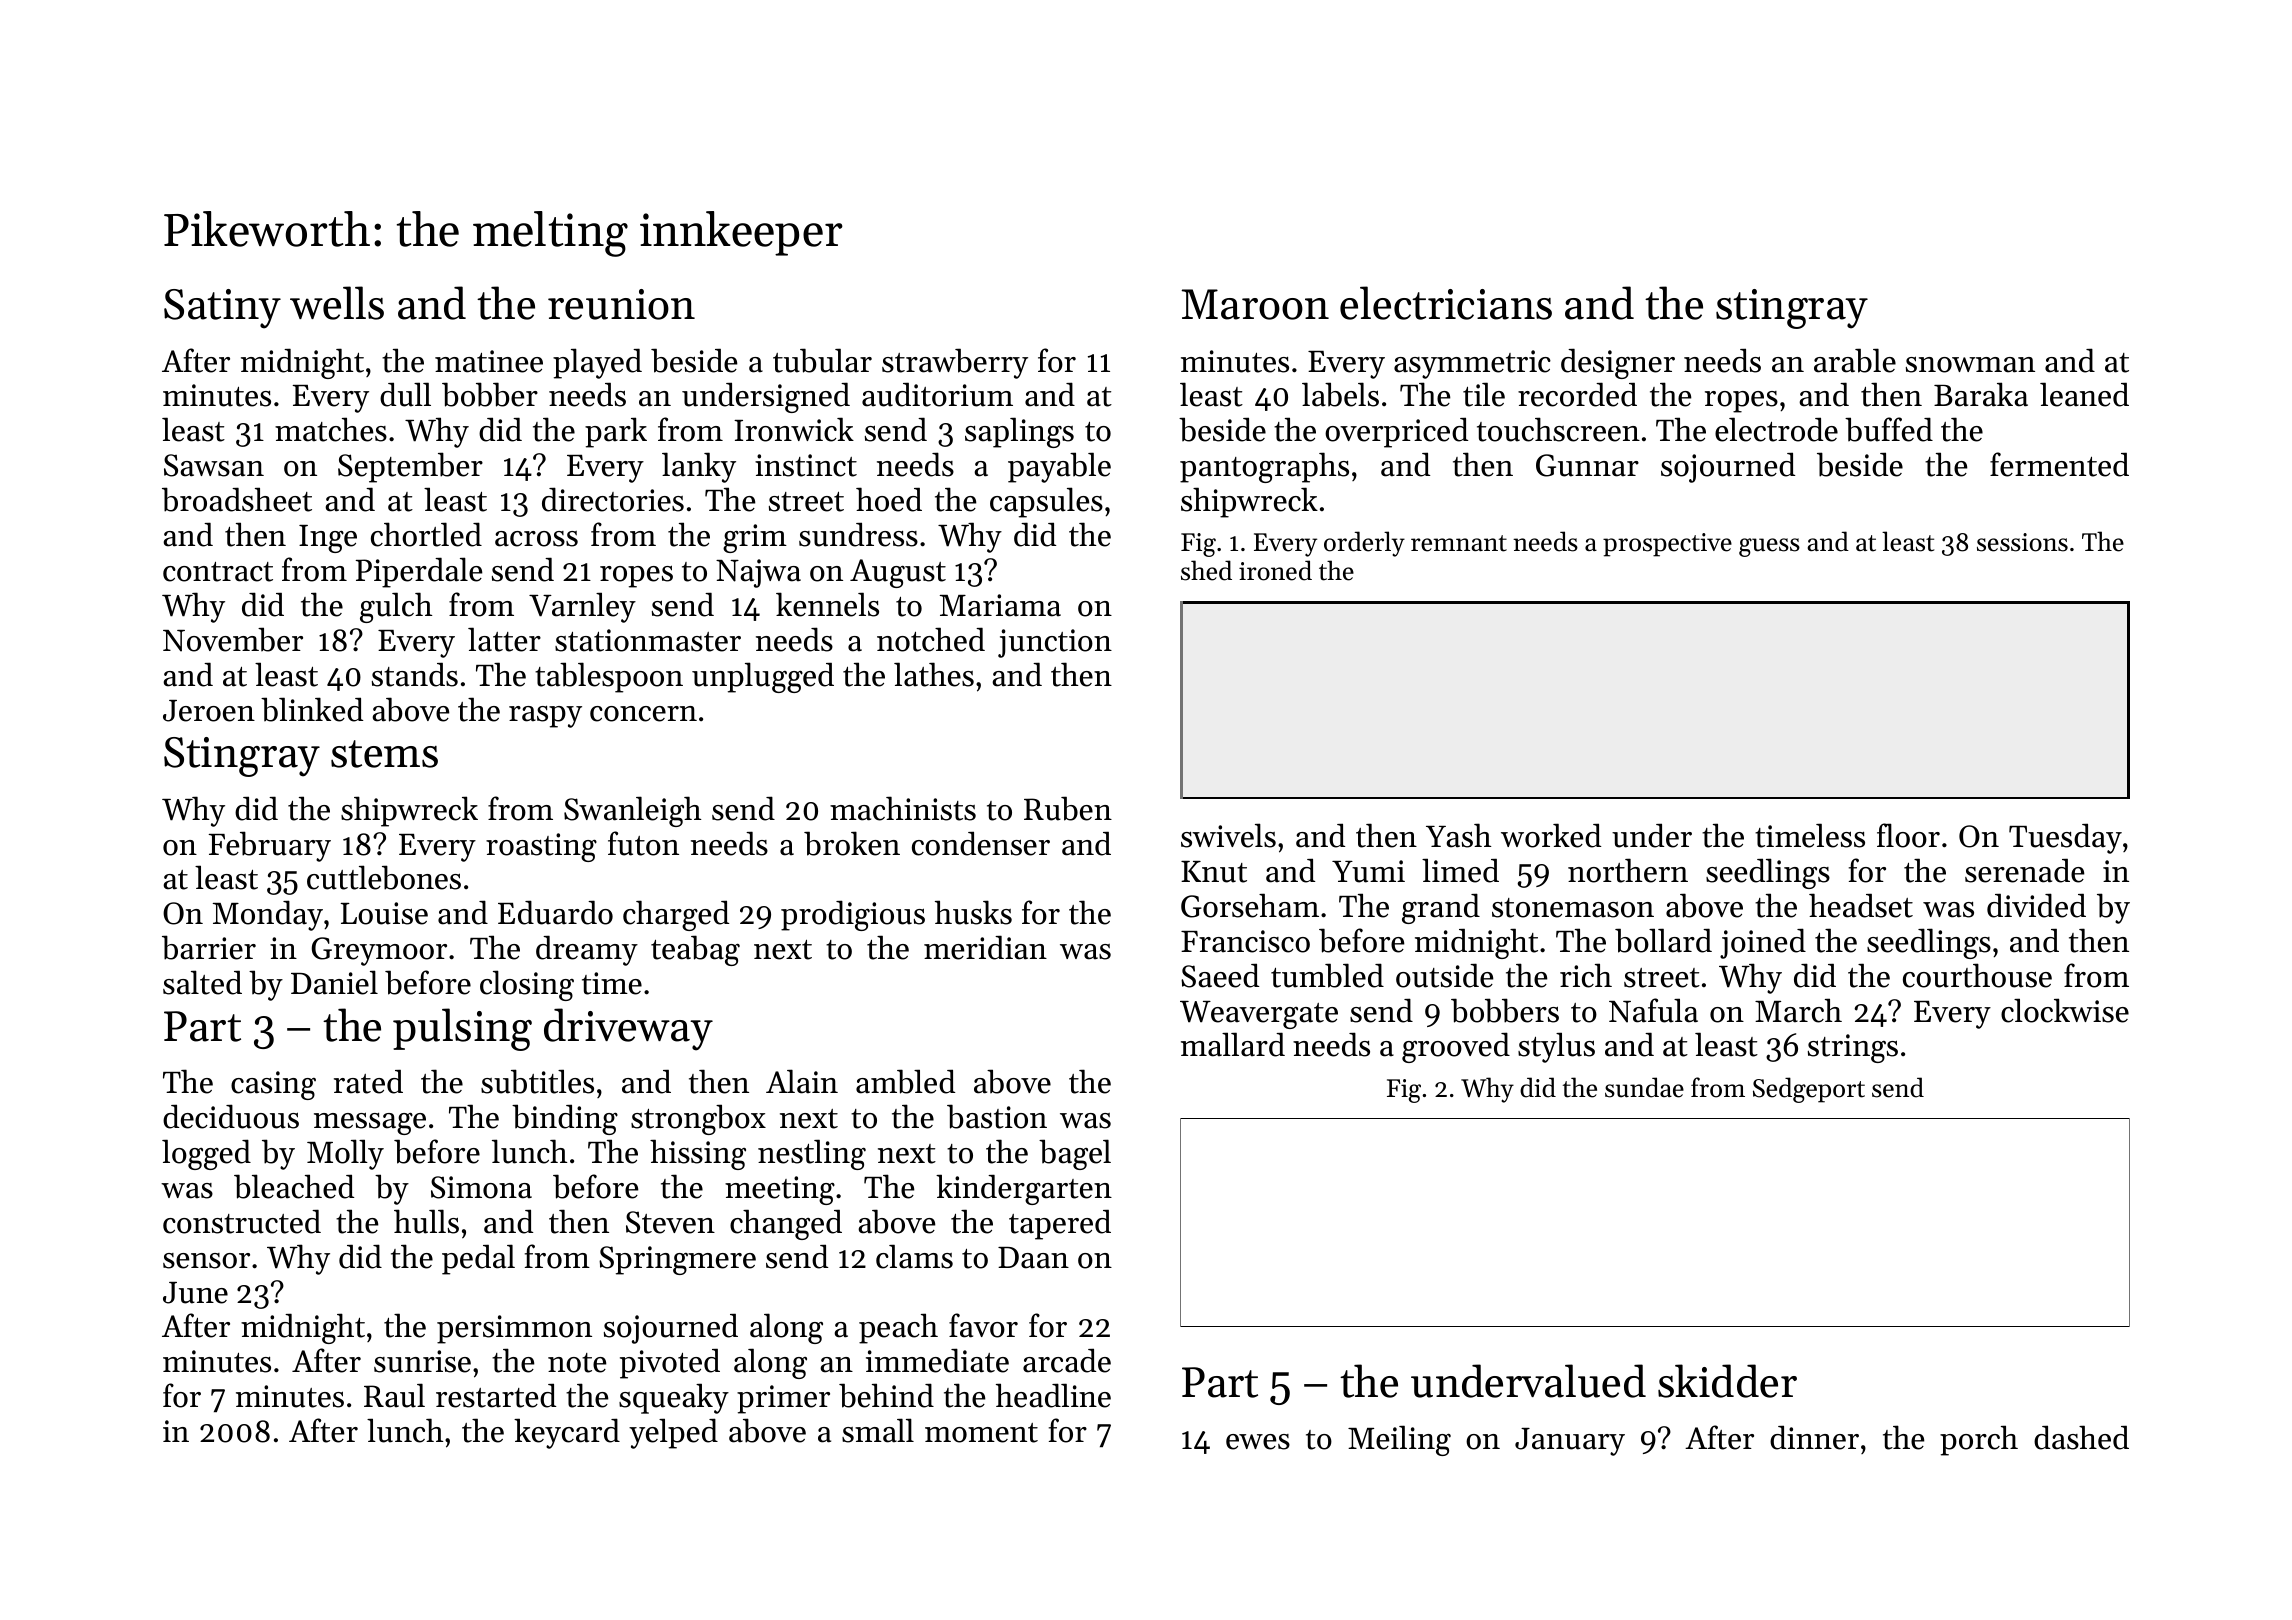  What do you see at coordinates (981, 1433) in the document?
I see `moment` at bounding box center [981, 1433].
